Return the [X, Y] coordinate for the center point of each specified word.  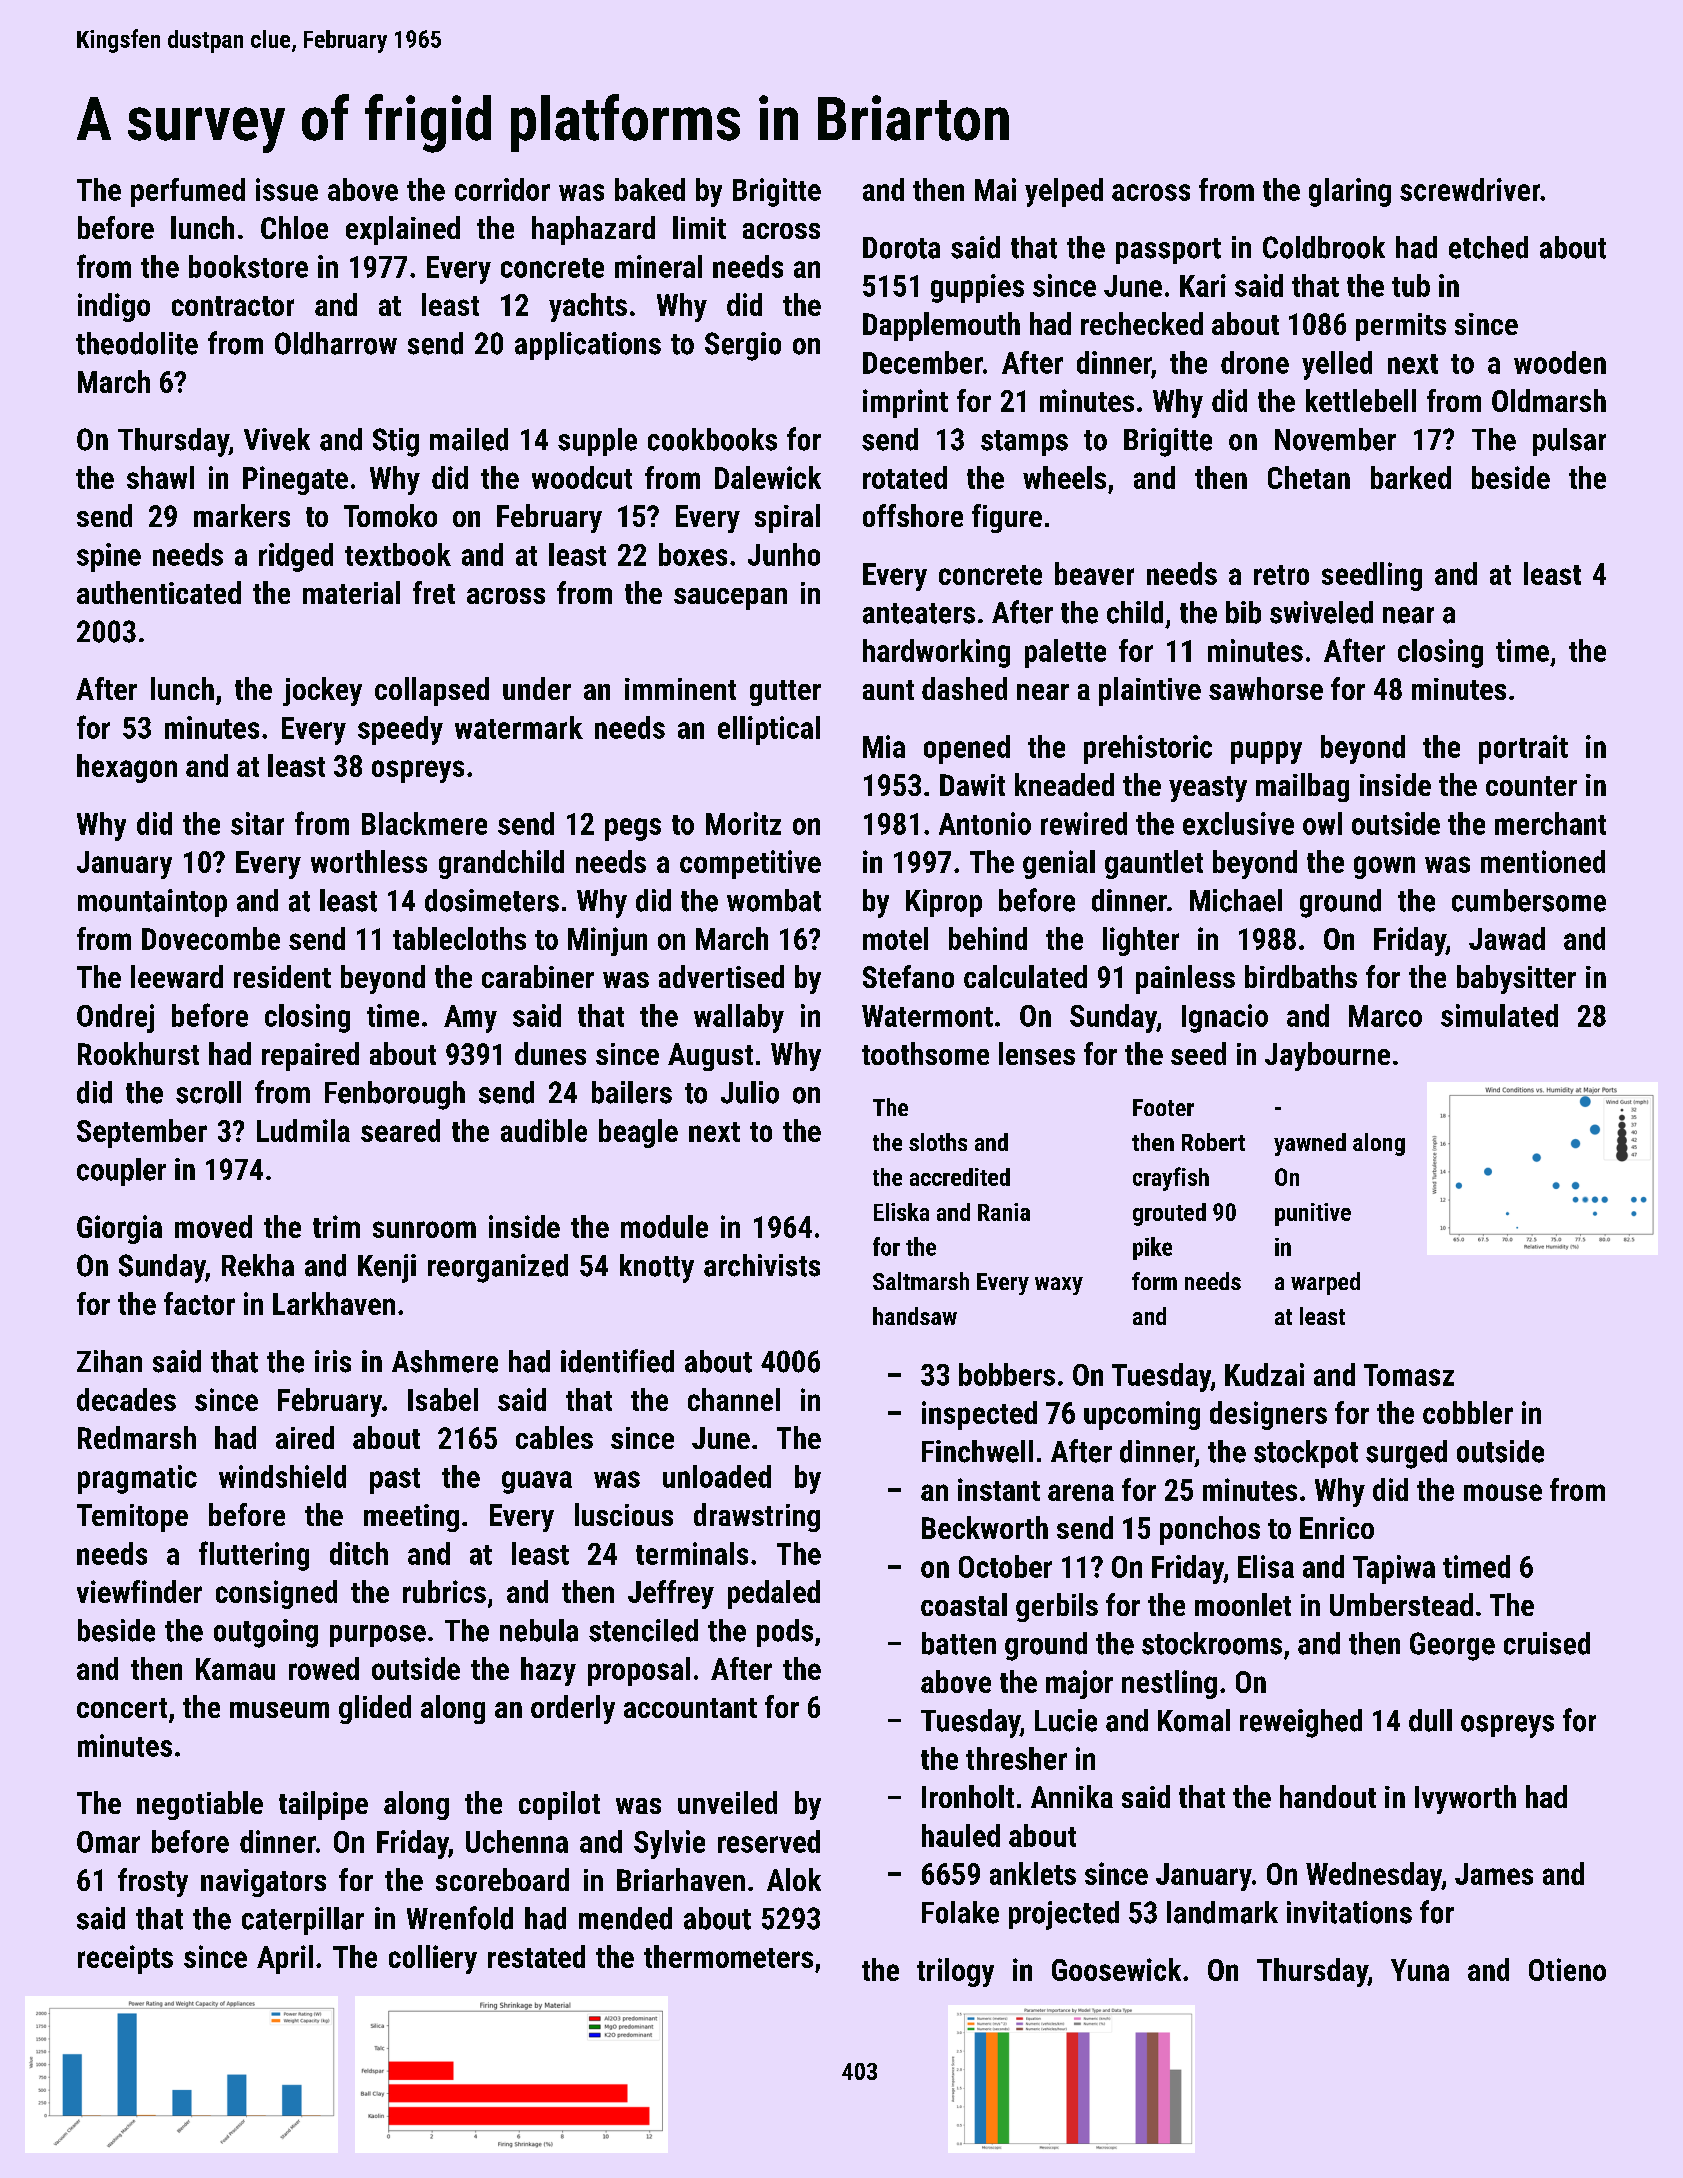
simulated [1499, 1015]
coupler [121, 1172]
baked [650, 189]
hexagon [127, 768]
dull [1430, 1720]
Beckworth [985, 1527]
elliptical [769, 730]
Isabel [443, 1399]
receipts [125, 1959]
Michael [1236, 900]
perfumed [188, 192]
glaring [1350, 192]
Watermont [927, 1016]
